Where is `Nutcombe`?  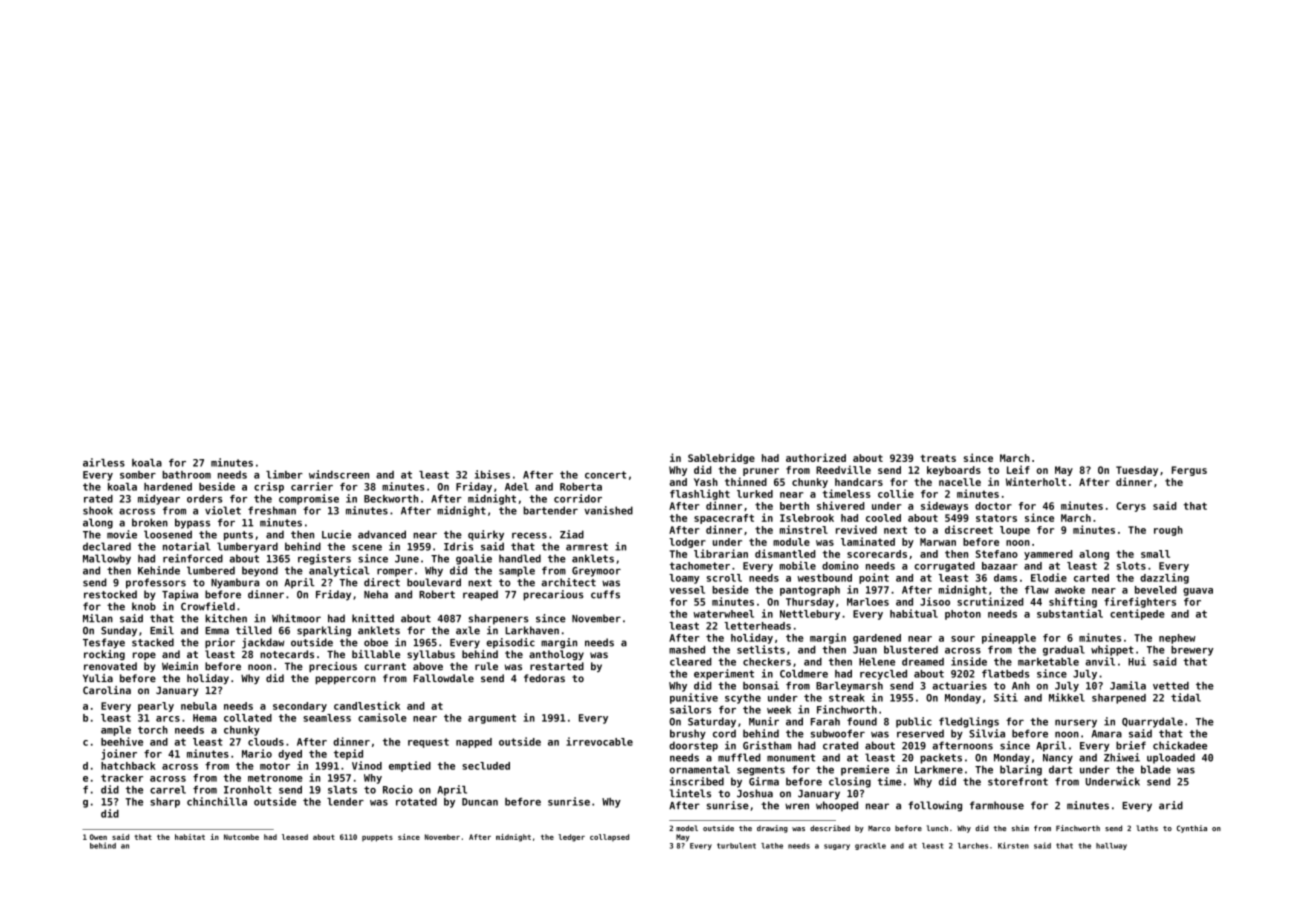 Nutcombe is located at coordinates (241, 837).
